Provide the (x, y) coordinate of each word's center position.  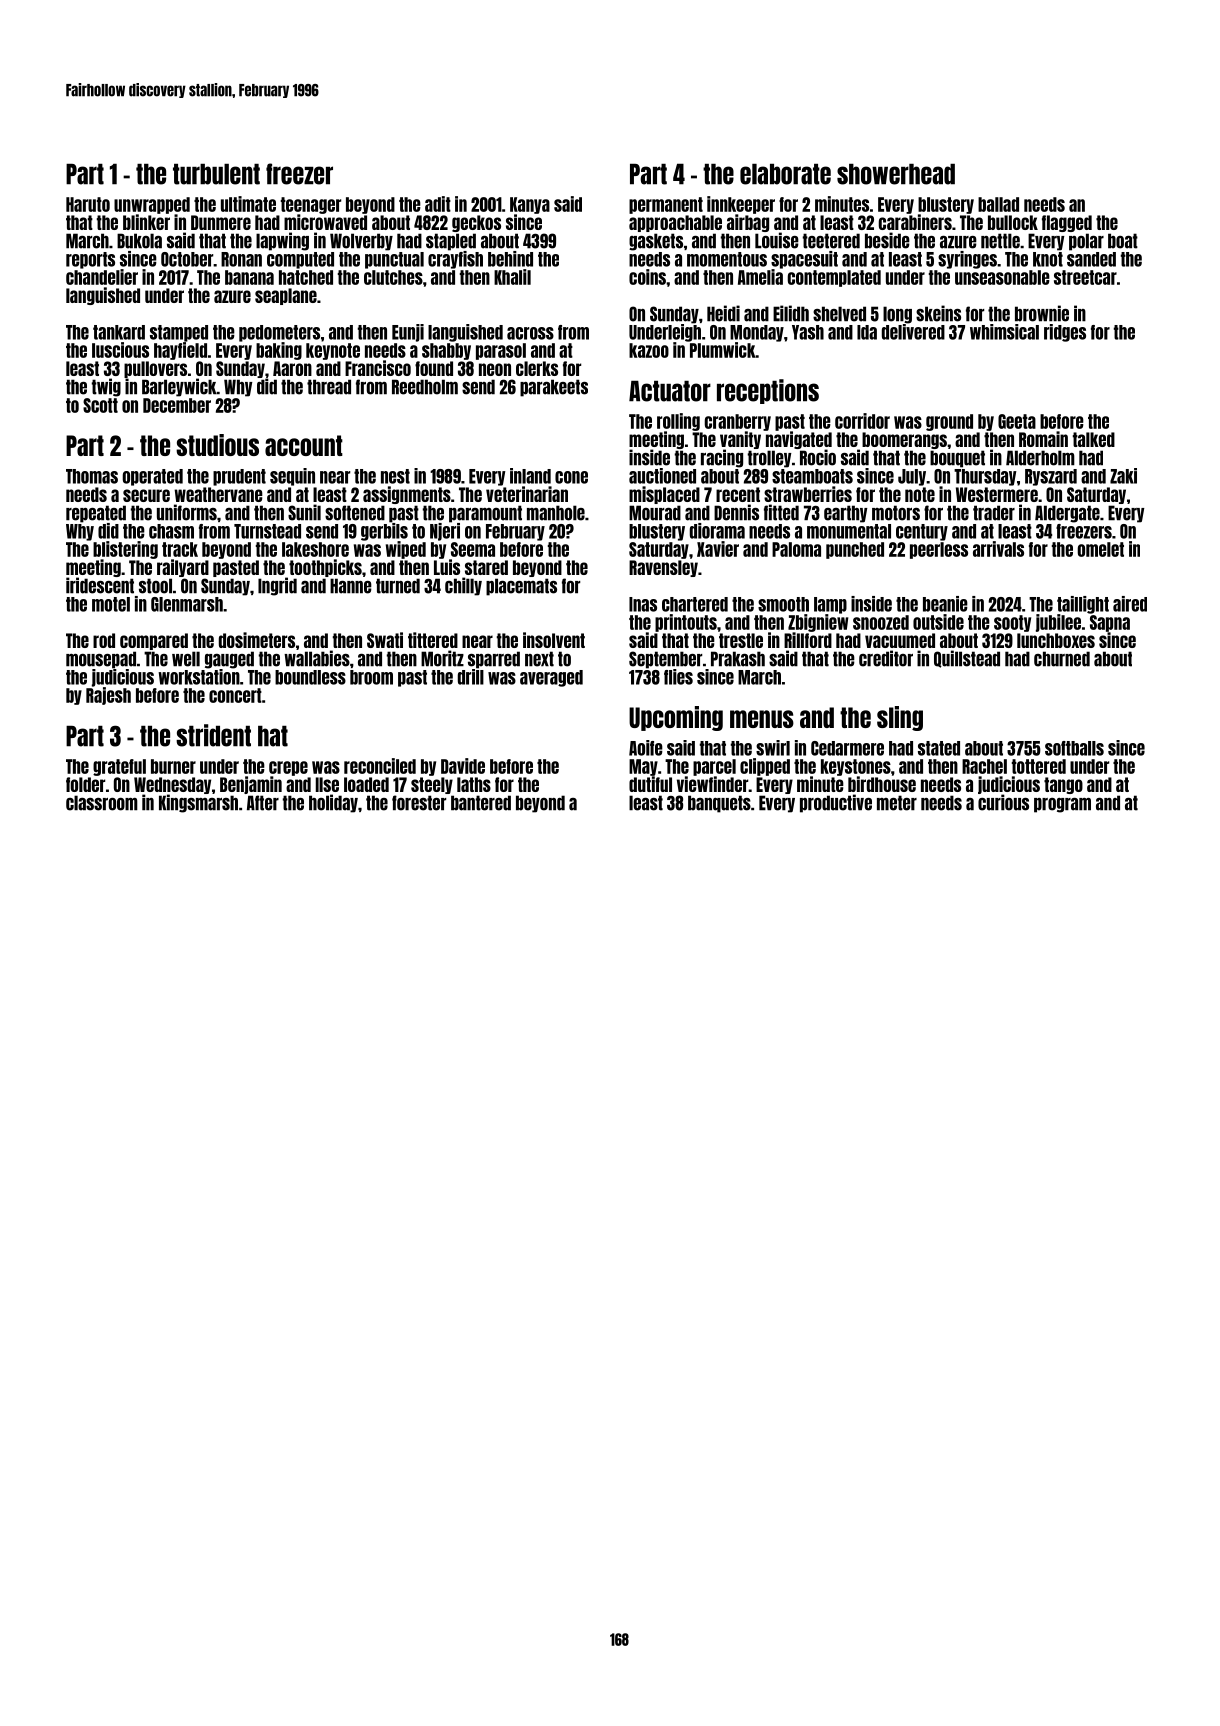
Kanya (530, 205)
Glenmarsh (187, 604)
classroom (102, 803)
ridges (1065, 333)
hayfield (180, 351)
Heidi (723, 313)
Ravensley (663, 568)
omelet (1100, 549)
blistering (125, 550)
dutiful (650, 784)
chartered (695, 604)
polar (1086, 242)
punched (855, 550)
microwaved (325, 222)
